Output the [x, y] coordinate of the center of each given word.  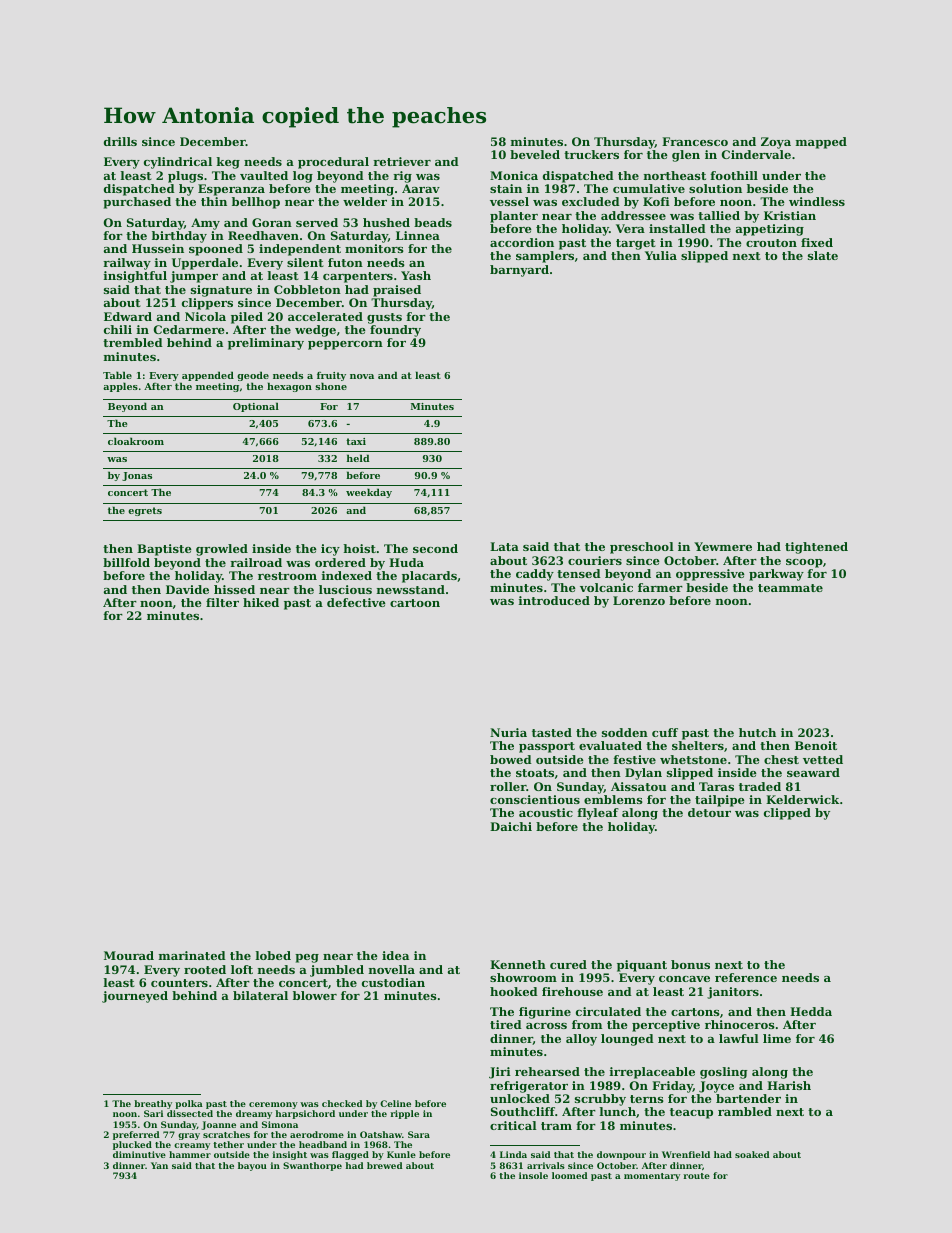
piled [247, 318]
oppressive [710, 575]
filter [222, 602]
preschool [642, 548]
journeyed [135, 997]
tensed [579, 573]
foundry [395, 331]
